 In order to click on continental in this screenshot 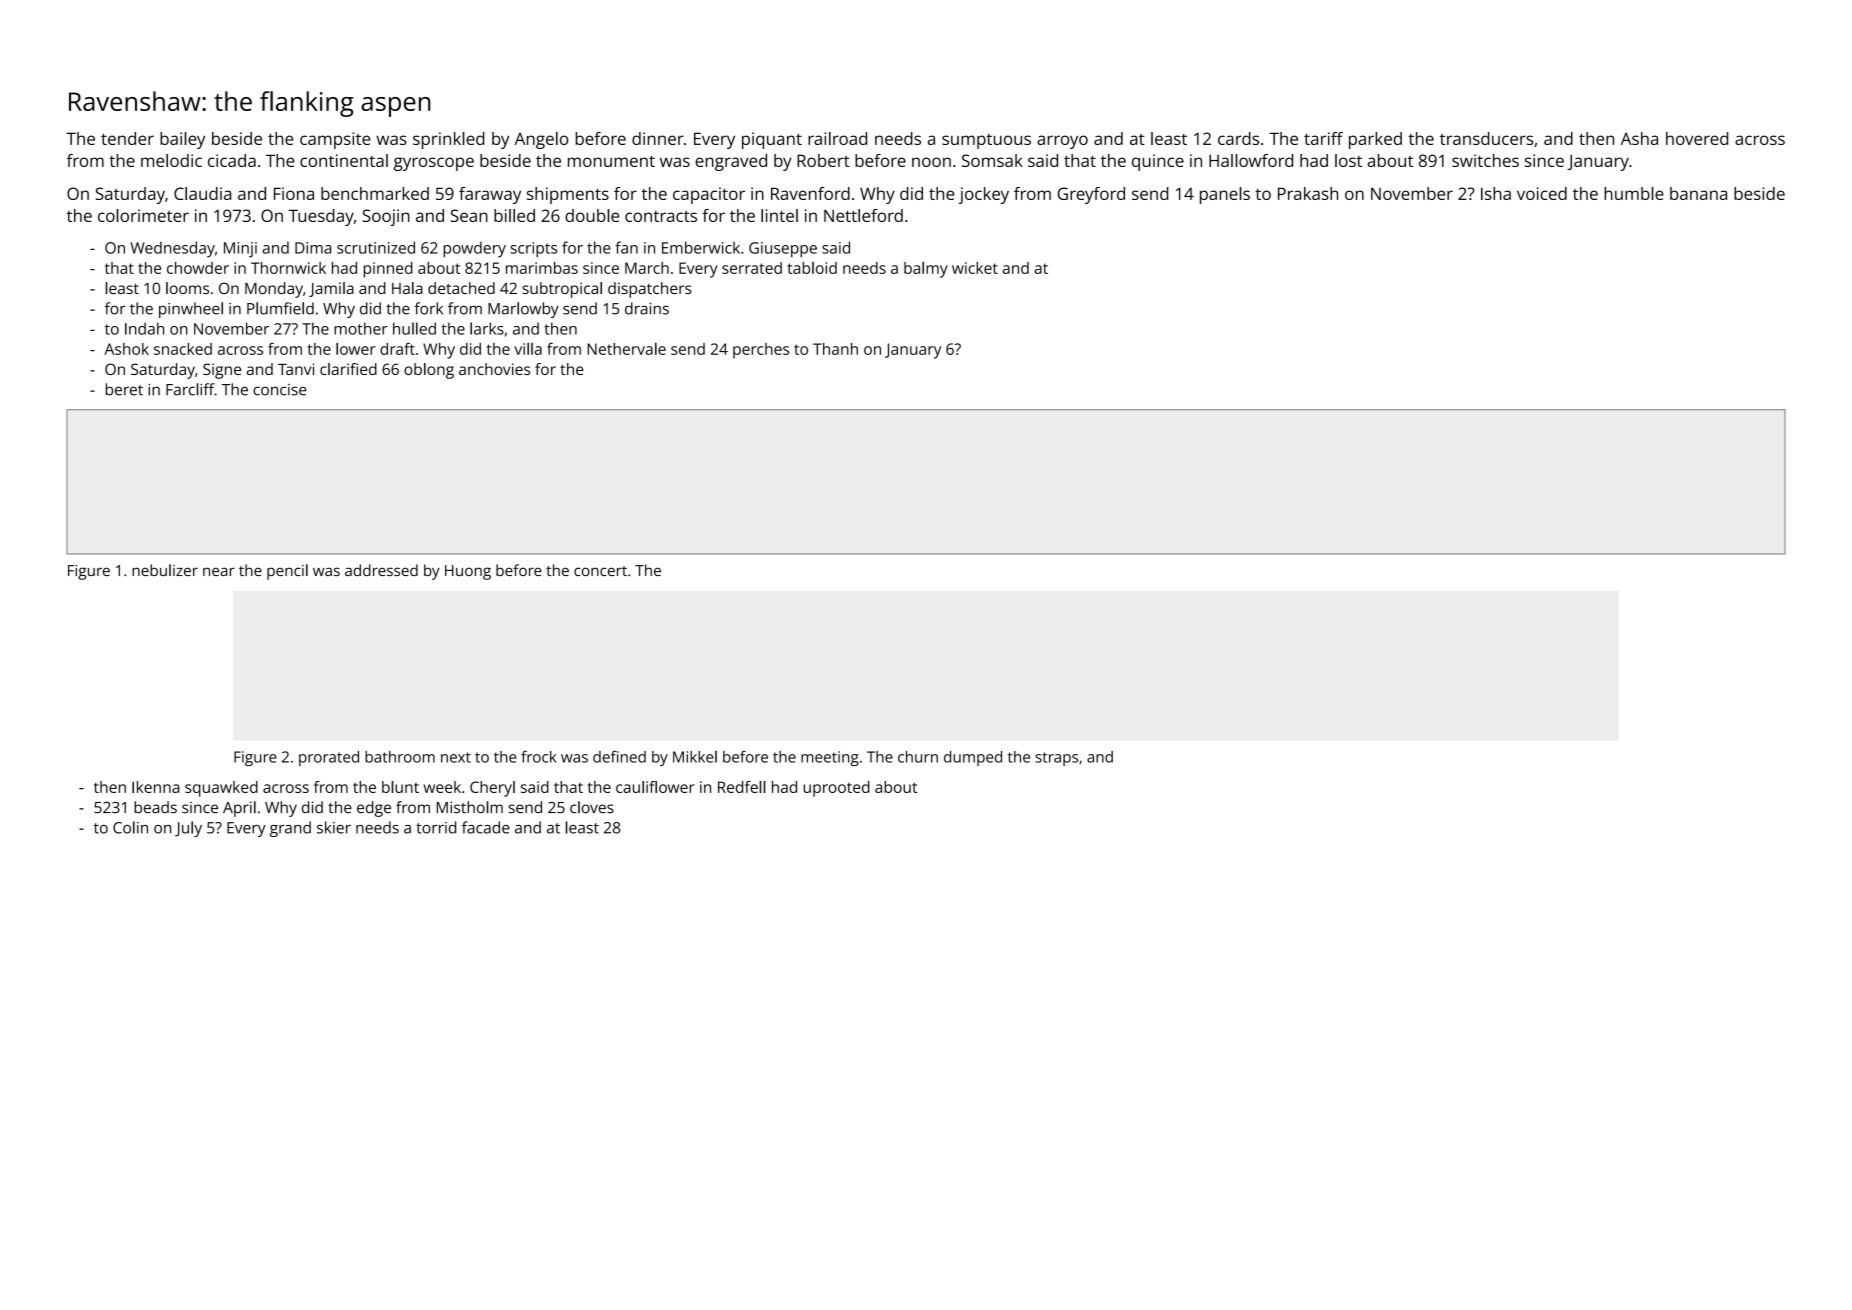, I will do `click(344, 160)`.
